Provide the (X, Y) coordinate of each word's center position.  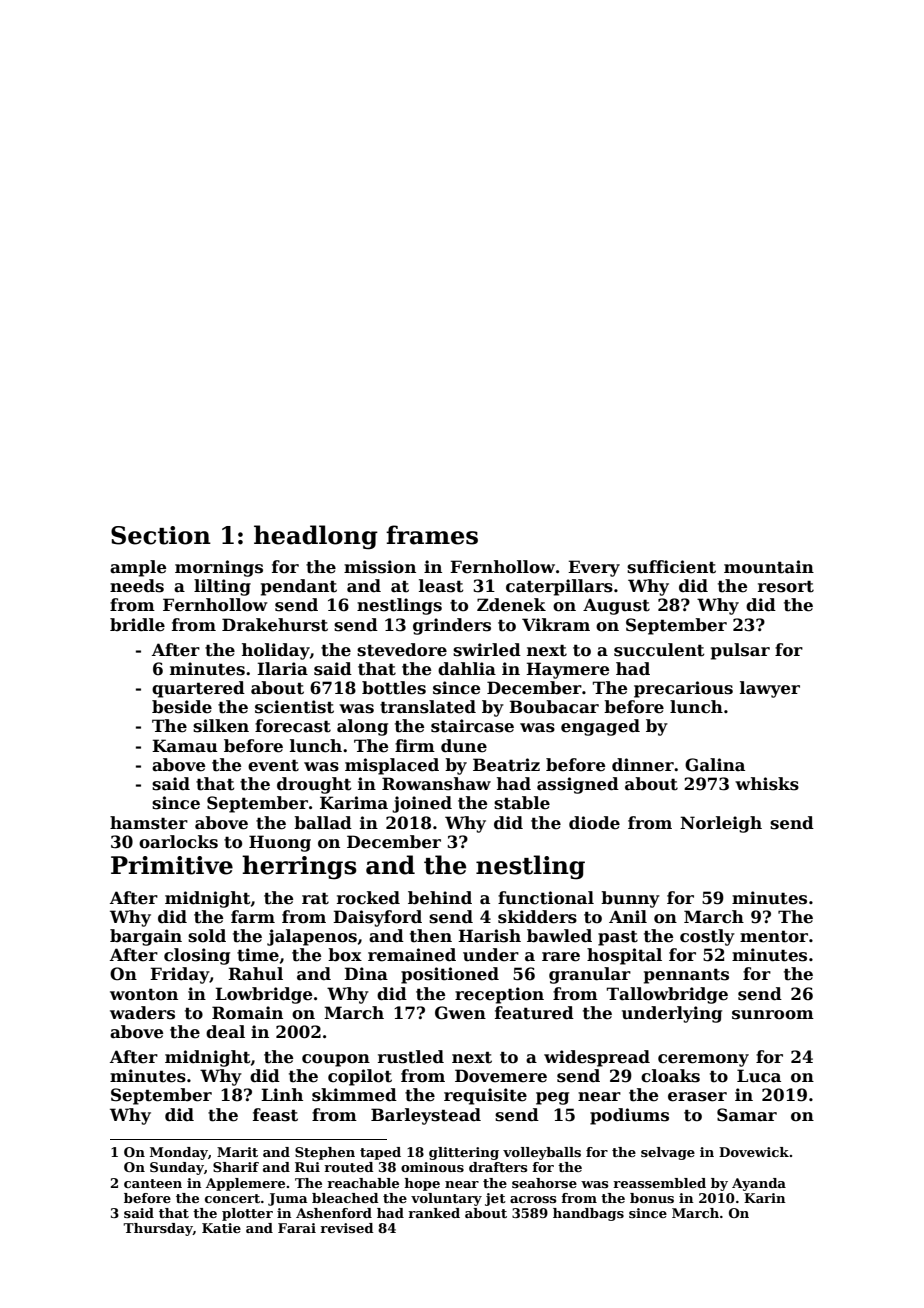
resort (786, 586)
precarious (683, 689)
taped (380, 1153)
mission (380, 567)
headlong (316, 537)
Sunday (177, 1168)
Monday (179, 1153)
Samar (747, 1115)
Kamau (185, 746)
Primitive (172, 865)
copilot (360, 1077)
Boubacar (554, 707)
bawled (559, 936)
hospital (624, 956)
